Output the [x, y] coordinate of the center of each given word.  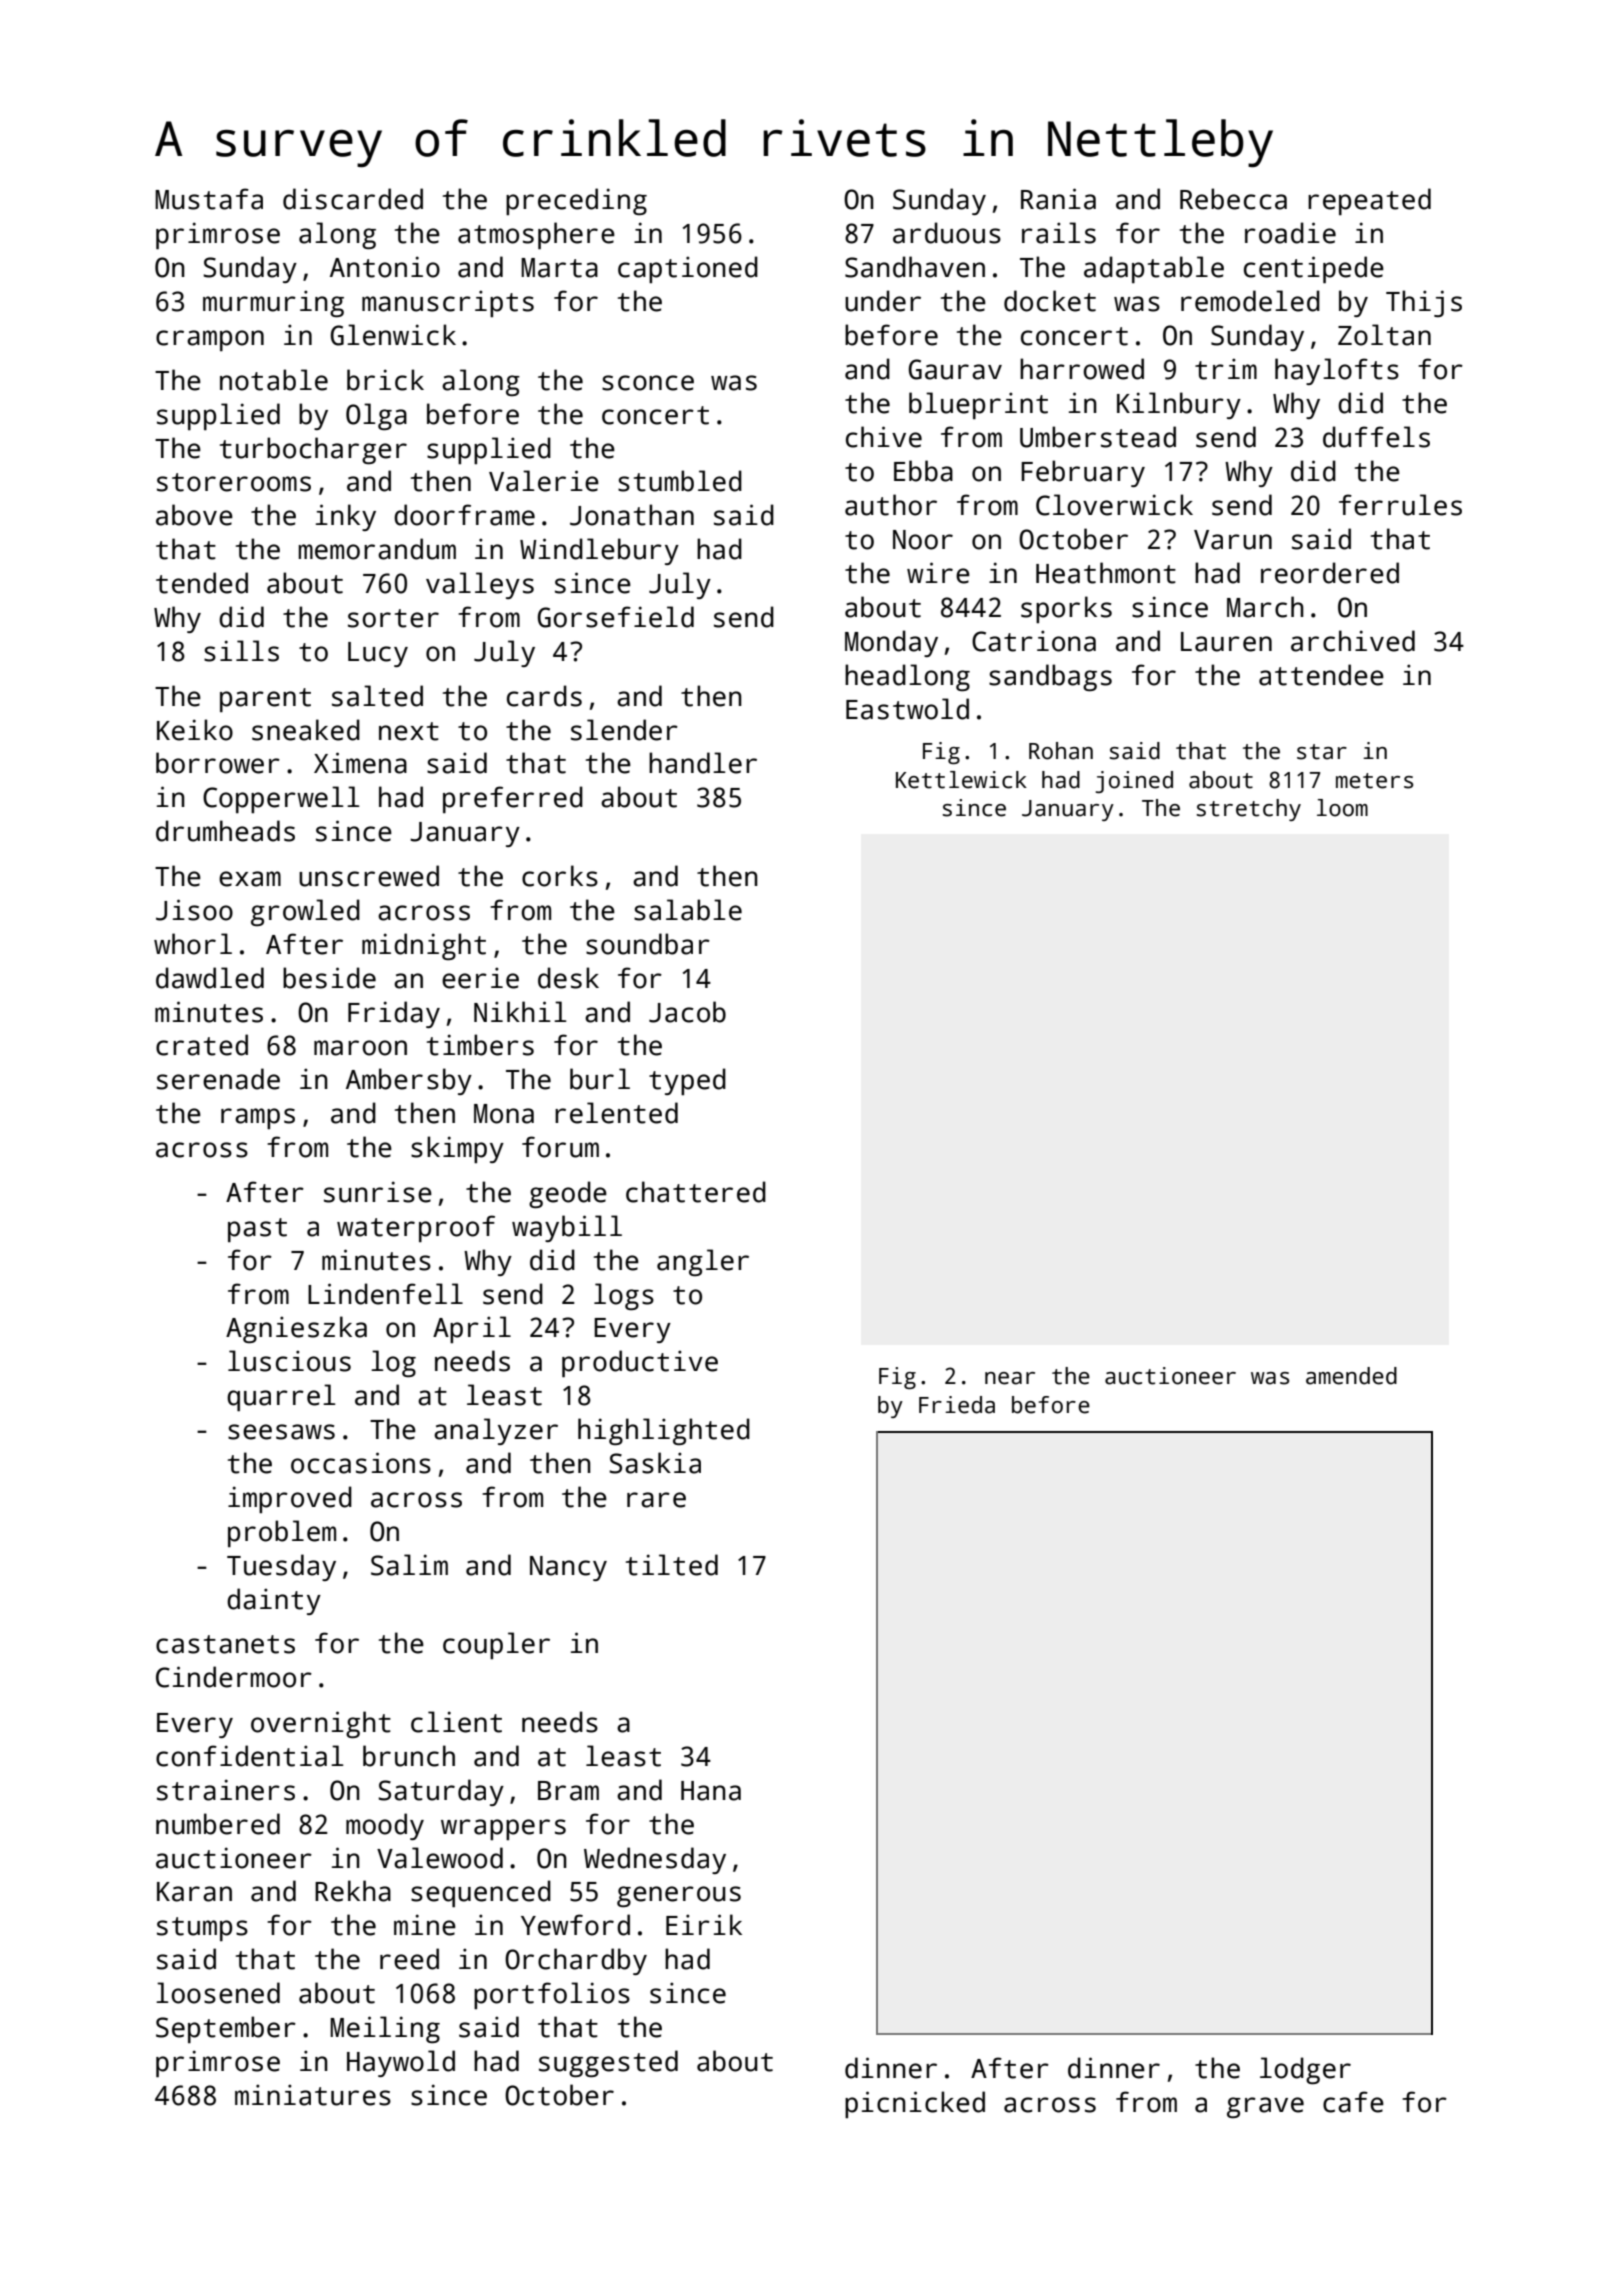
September [226, 2029]
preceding [576, 201]
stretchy [1249, 810]
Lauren [1226, 642]
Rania [1058, 199]
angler [703, 1262]
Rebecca [1233, 199]
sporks [1066, 609]
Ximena [360, 763]
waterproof [416, 1228]
